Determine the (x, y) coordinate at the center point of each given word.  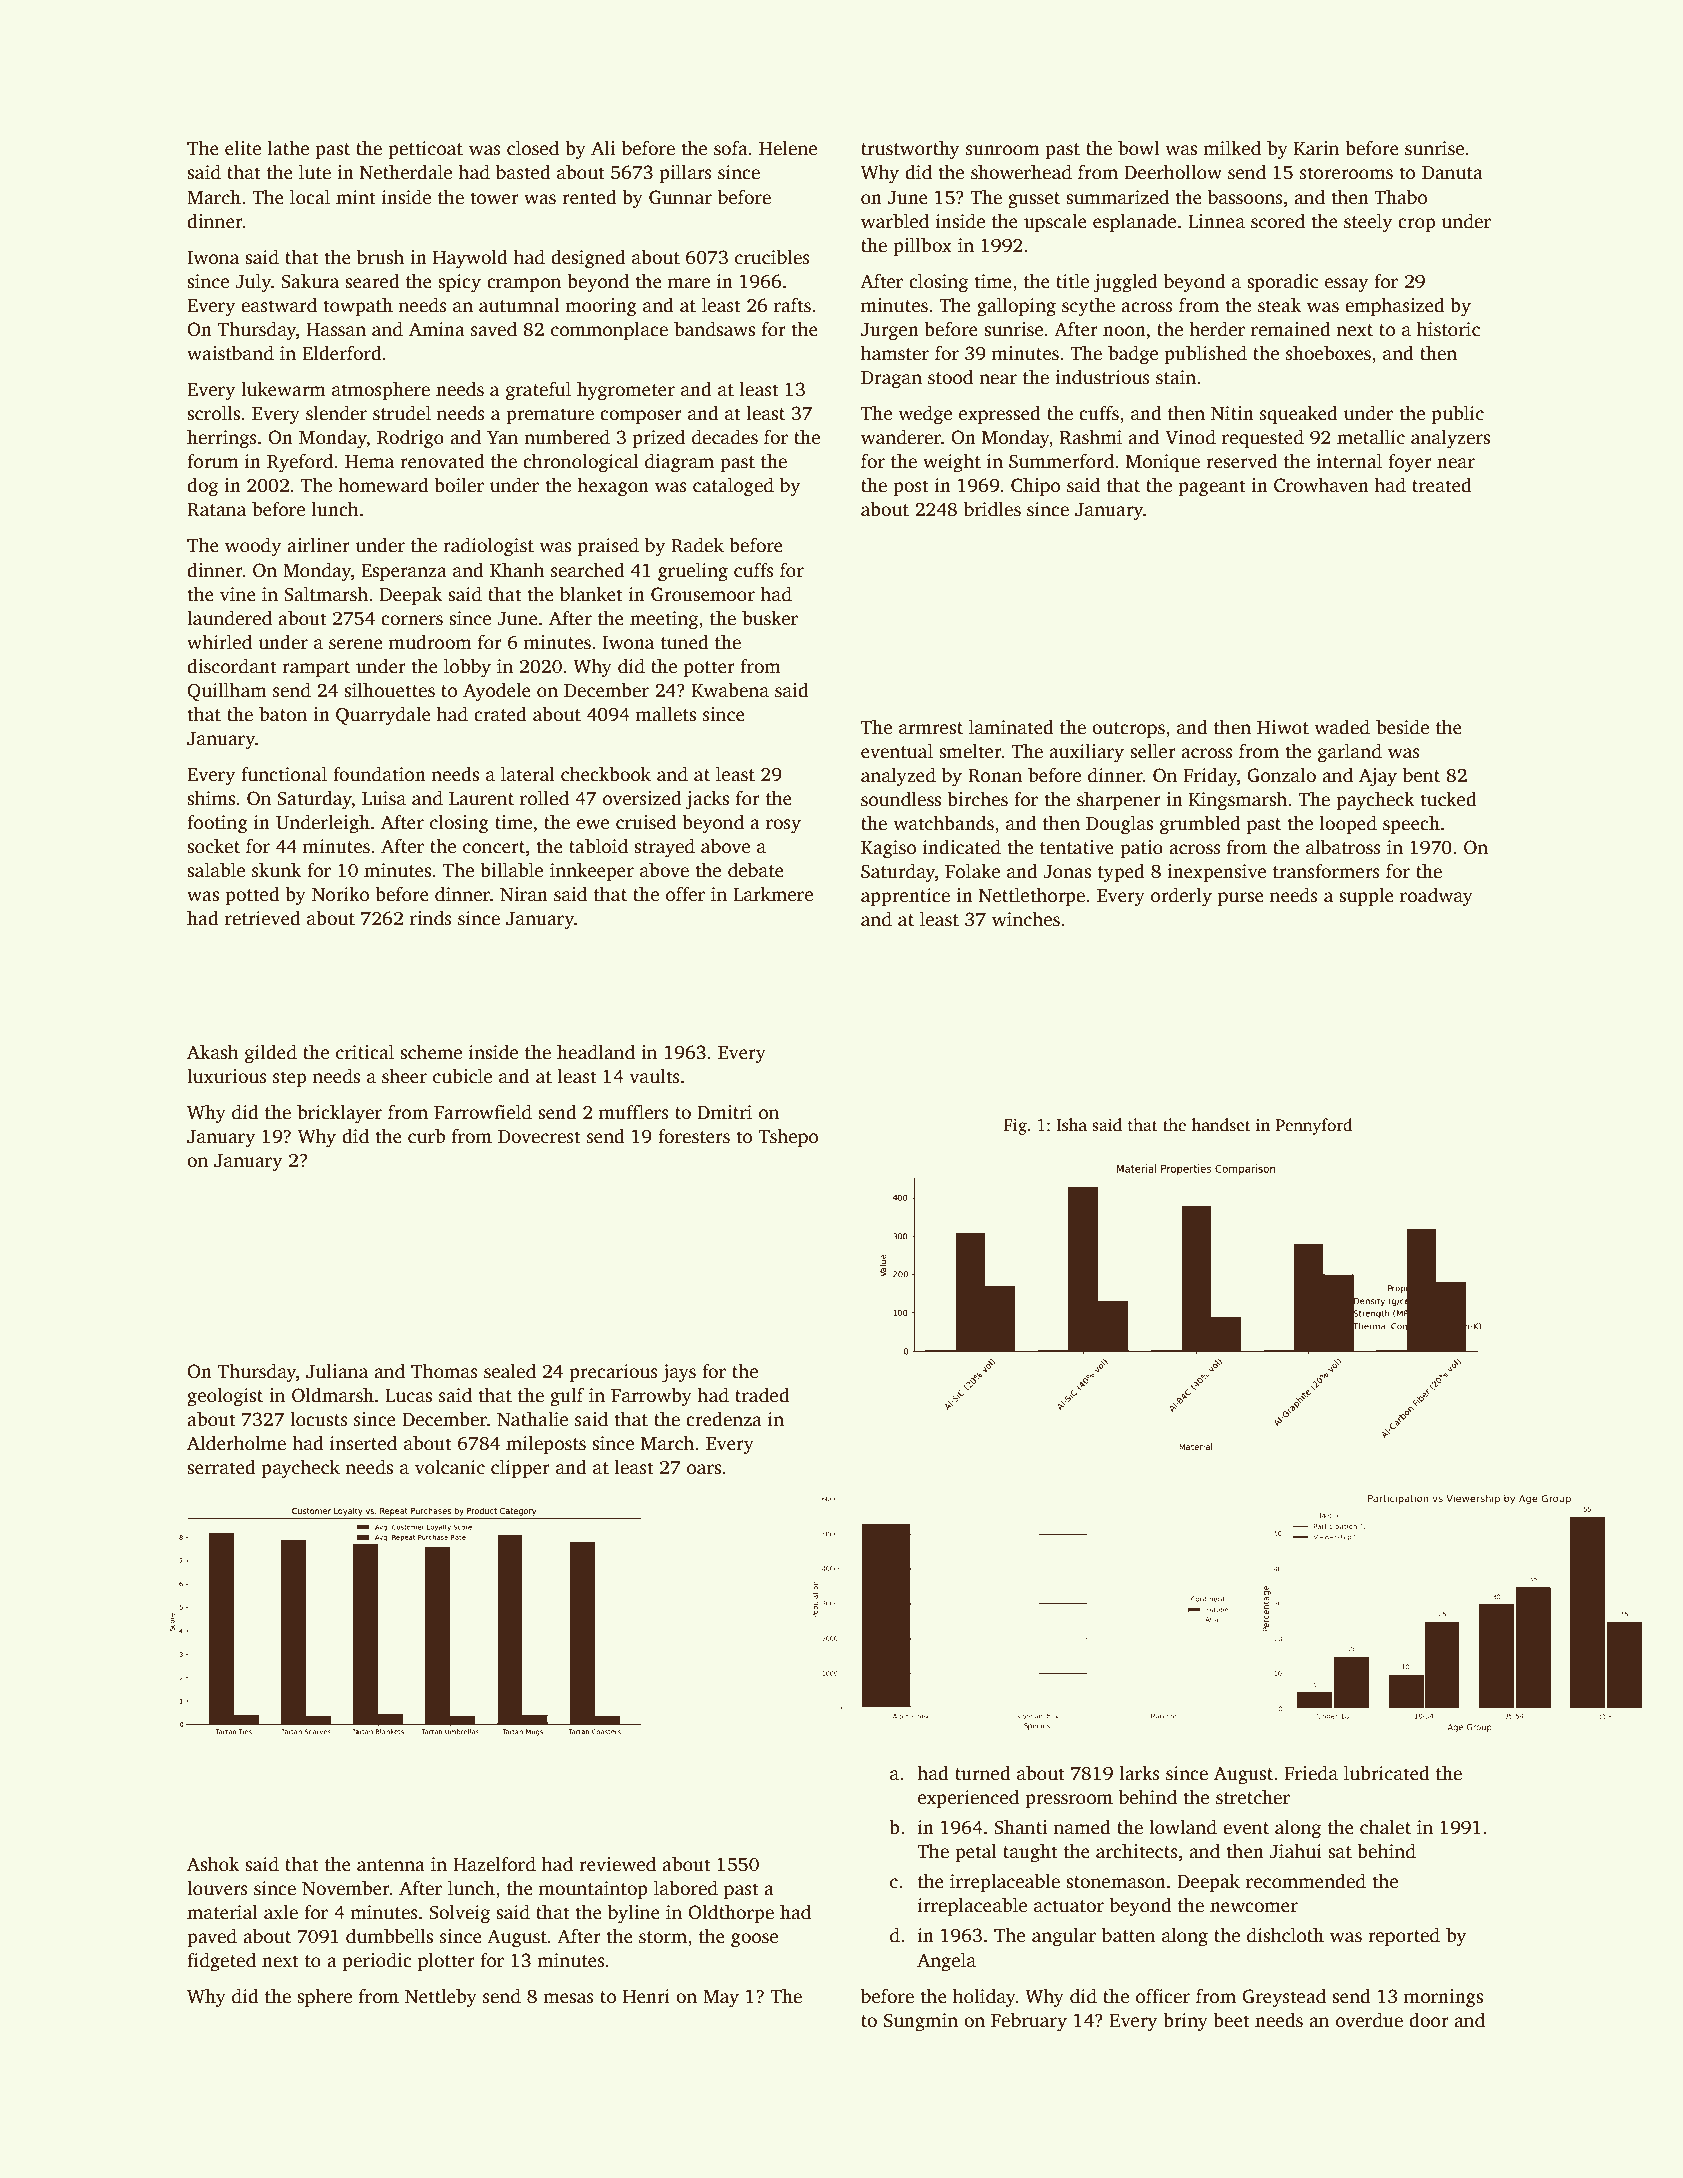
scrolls (213, 413)
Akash (213, 1052)
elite (243, 148)
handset (1221, 1125)
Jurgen (890, 332)
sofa (731, 148)
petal (976, 1853)
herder (1217, 329)
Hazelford (494, 1864)
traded (762, 1395)
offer (685, 894)
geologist (225, 1397)
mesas (568, 1998)
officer (1163, 1996)
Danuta (1452, 173)
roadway (1436, 897)
